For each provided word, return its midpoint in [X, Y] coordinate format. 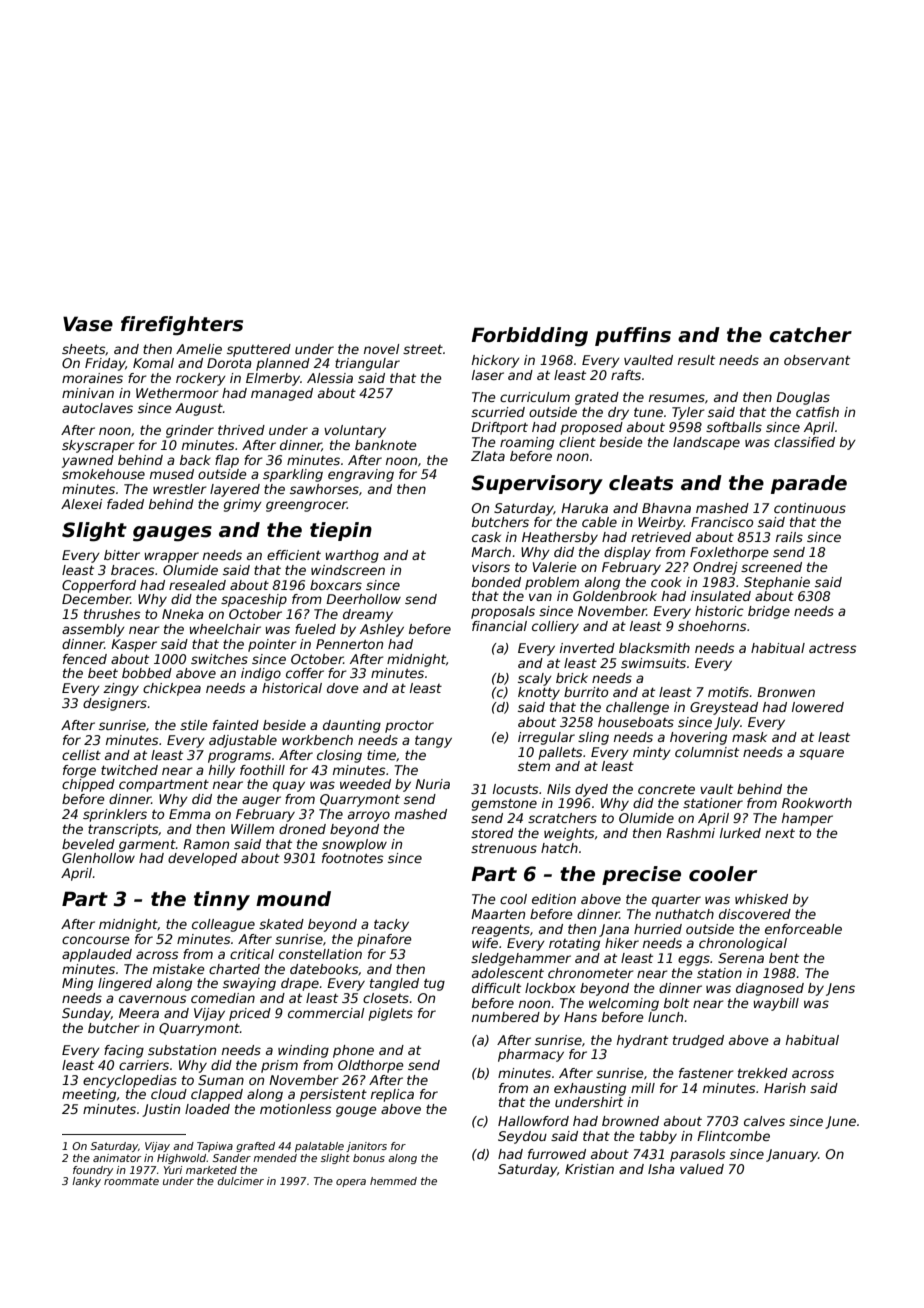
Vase [88, 324]
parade [809, 484]
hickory [496, 361]
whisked [761, 899]
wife [485, 943]
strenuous [504, 848]
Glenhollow [98, 858]
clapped [217, 1095]
